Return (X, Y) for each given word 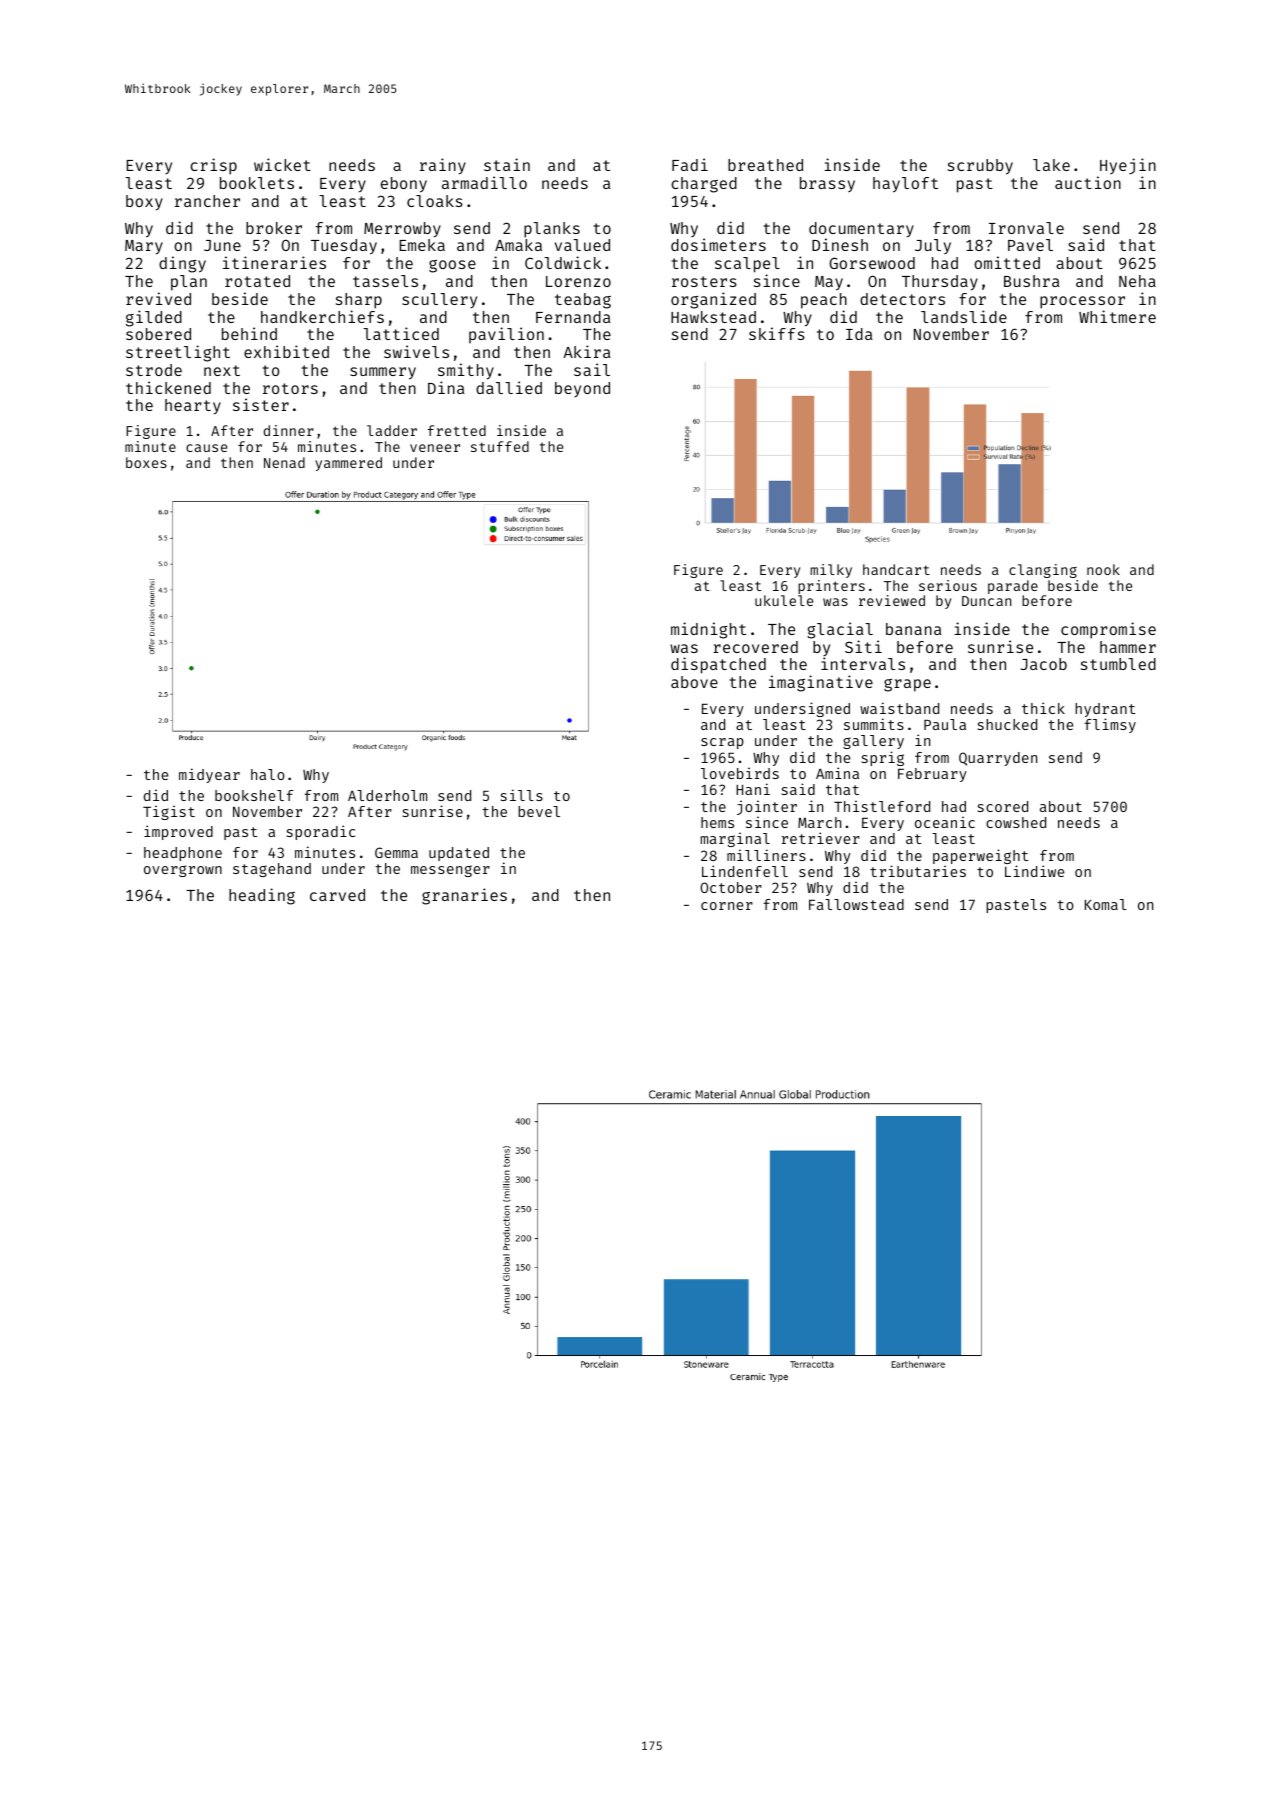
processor (1082, 302)
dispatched (718, 665)
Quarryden (998, 759)
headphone (183, 854)
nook (1103, 569)
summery (383, 373)
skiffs (777, 333)
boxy (144, 203)
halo (268, 774)
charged (704, 185)
